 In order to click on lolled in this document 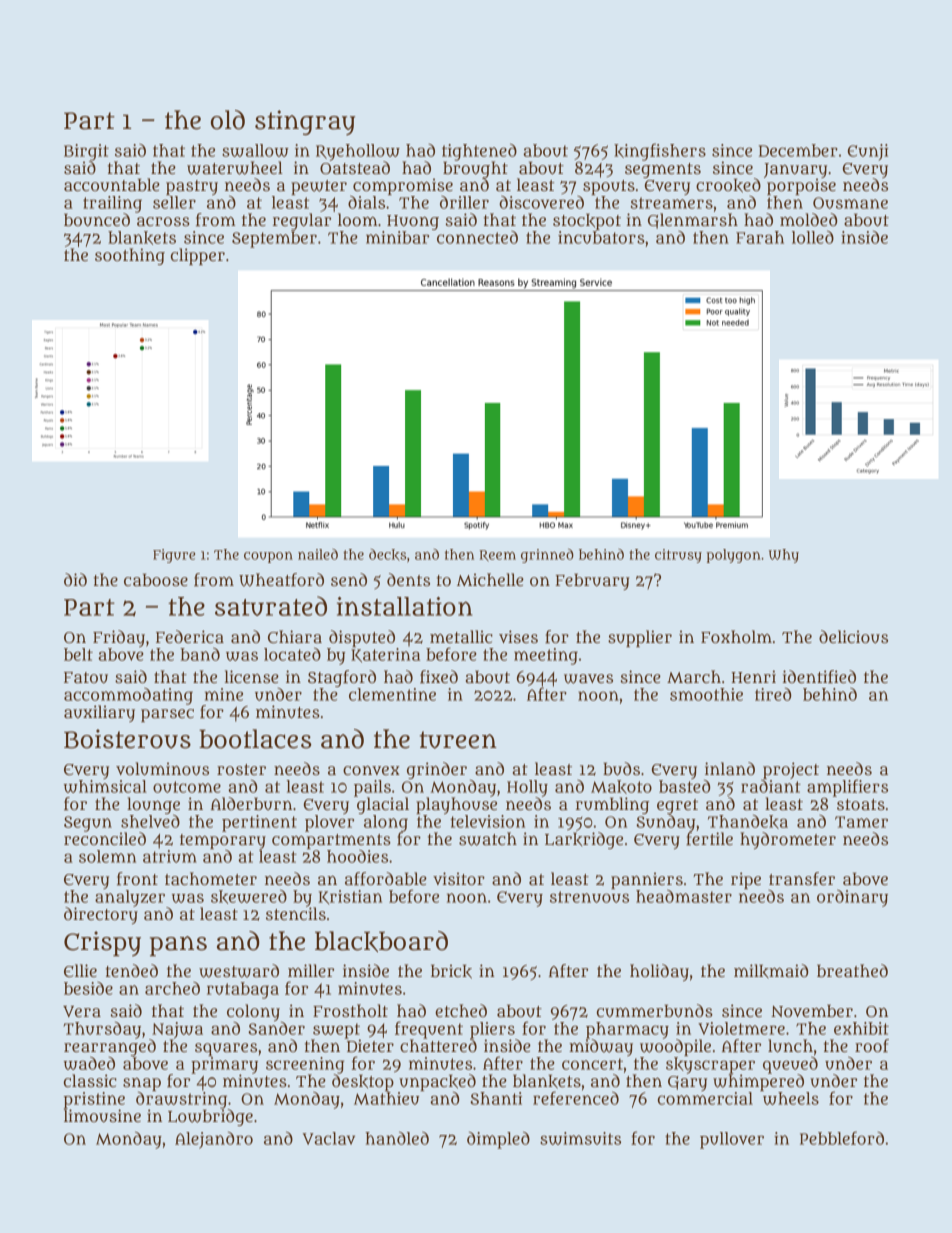, I will do `click(813, 237)`.
